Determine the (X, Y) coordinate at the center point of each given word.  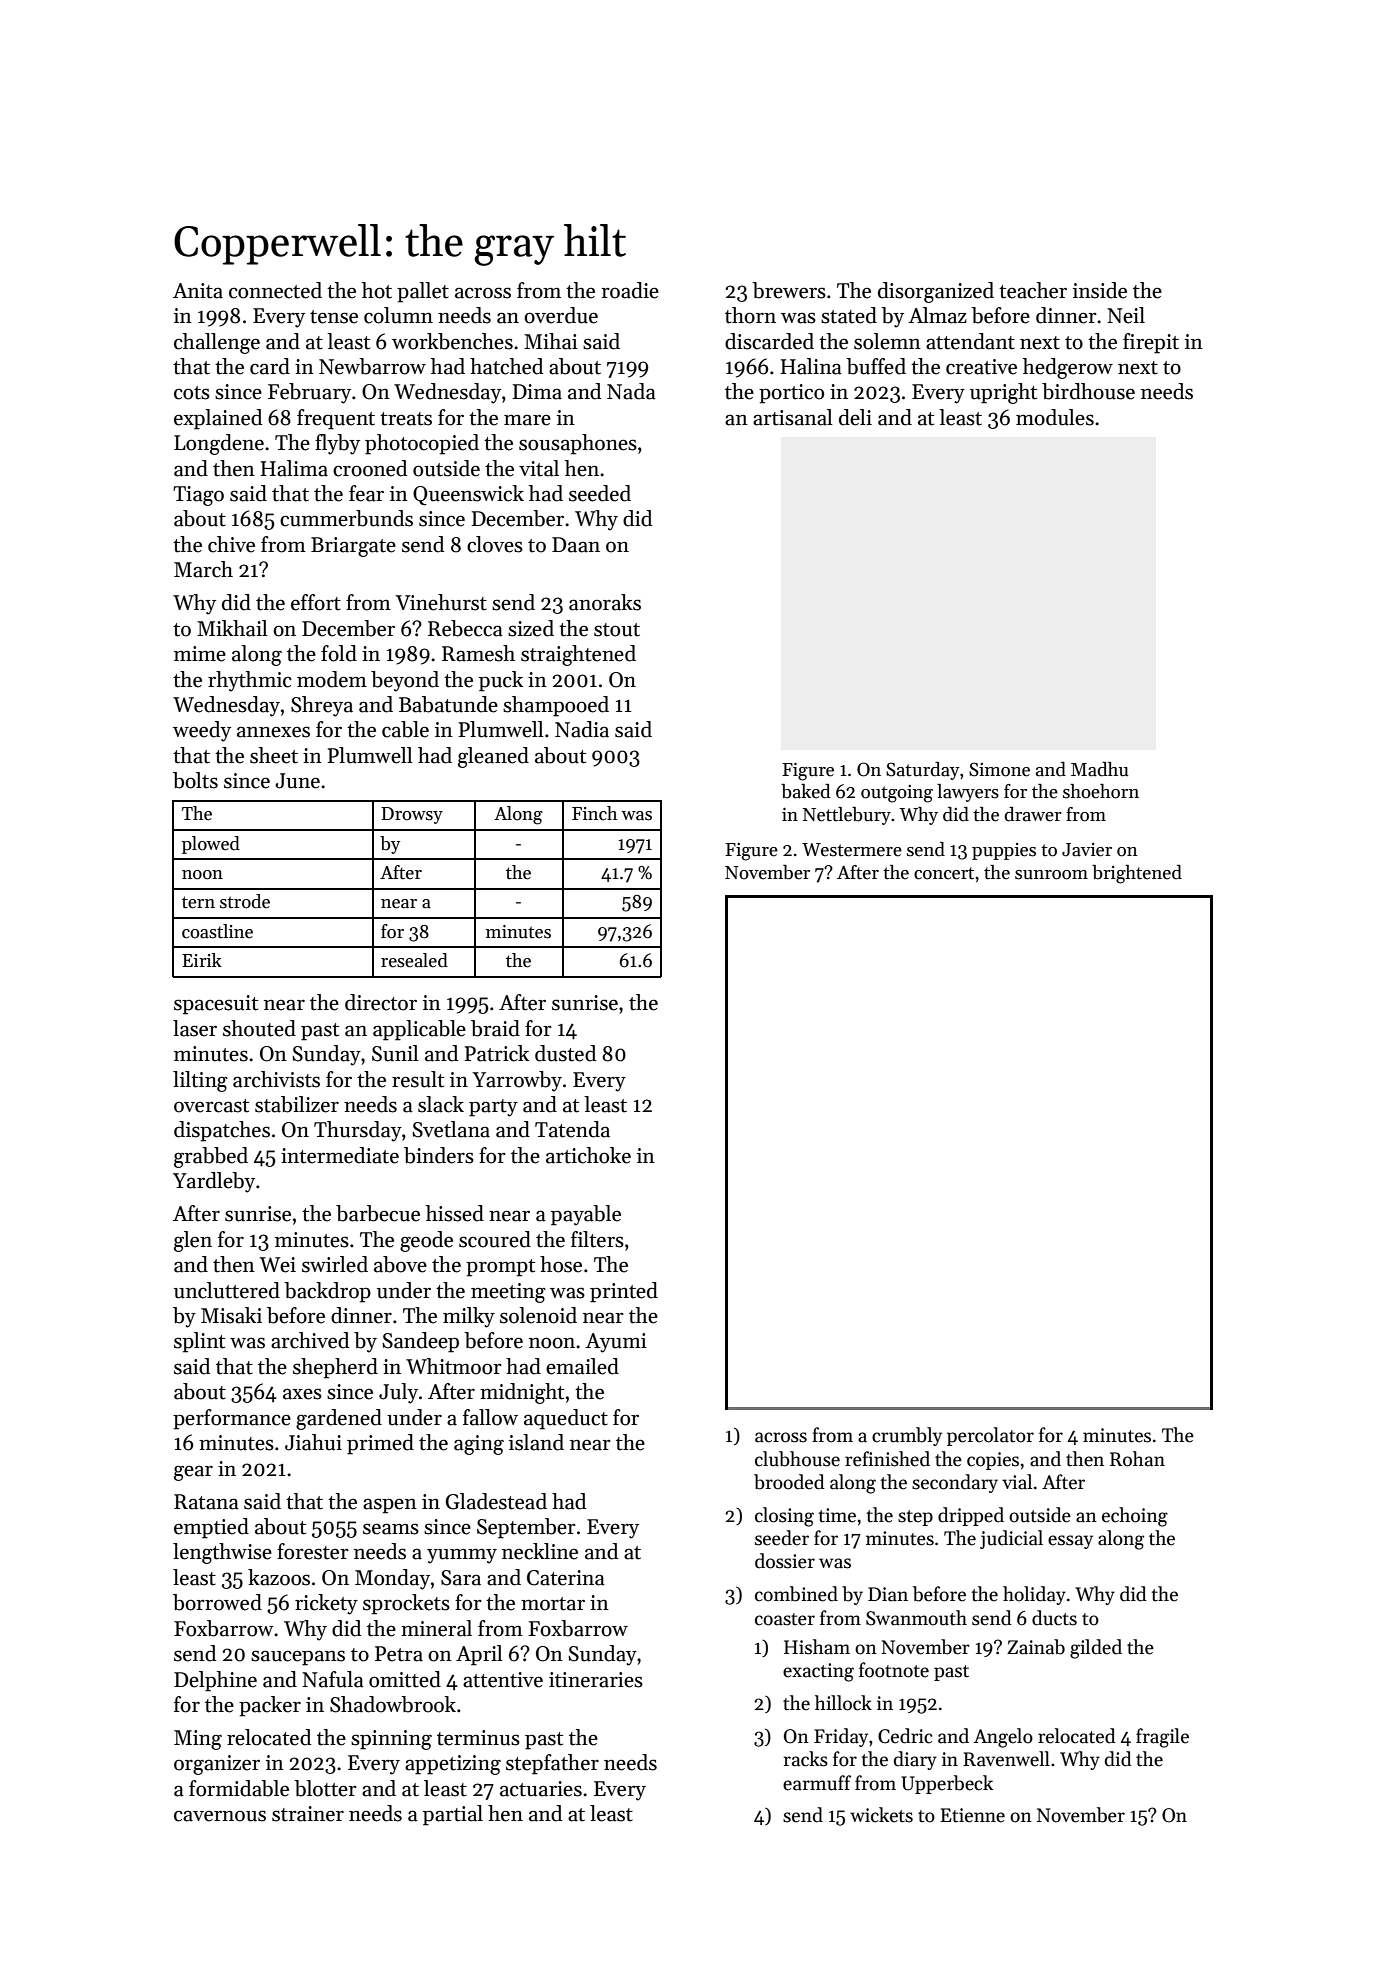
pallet (423, 292)
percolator (990, 1436)
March (203, 569)
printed (624, 1292)
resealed (414, 960)
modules (1055, 417)
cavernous (220, 1816)
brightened (1137, 874)
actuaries (541, 1789)
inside (1100, 290)
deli (855, 417)
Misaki (231, 1315)
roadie (630, 290)
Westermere (852, 850)
